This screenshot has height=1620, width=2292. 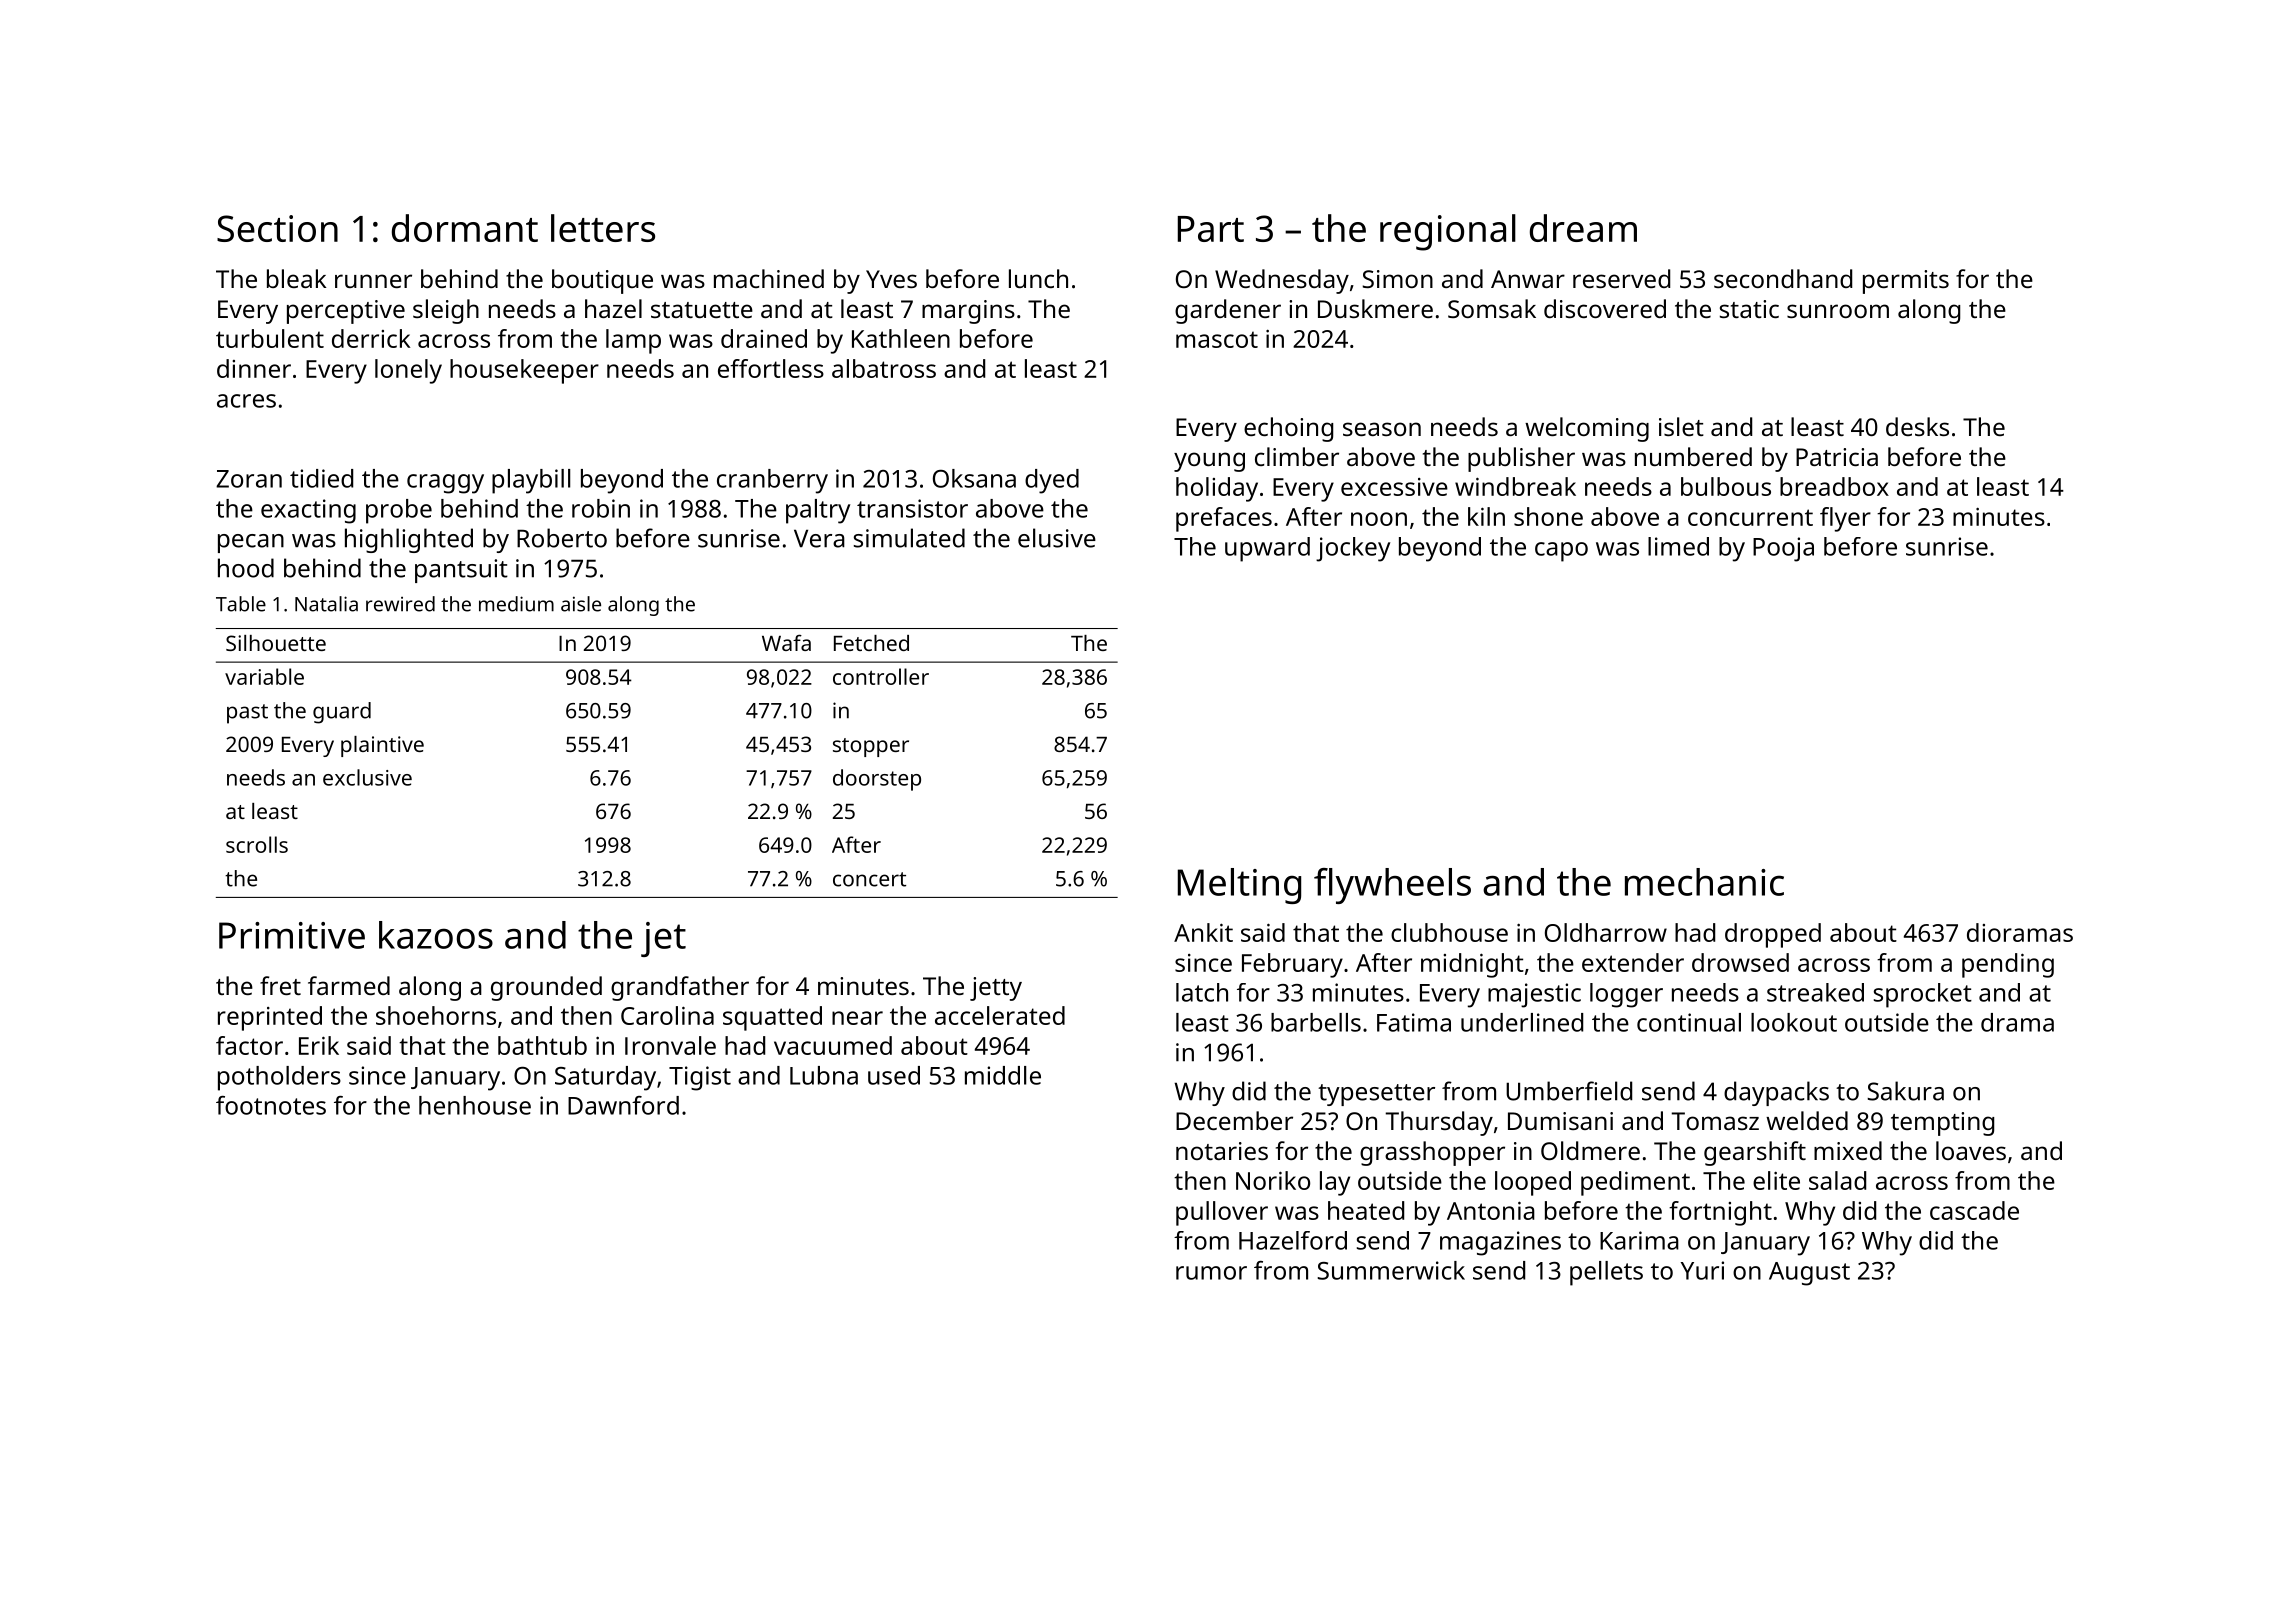 I want to click on Section, so click(x=277, y=228).
